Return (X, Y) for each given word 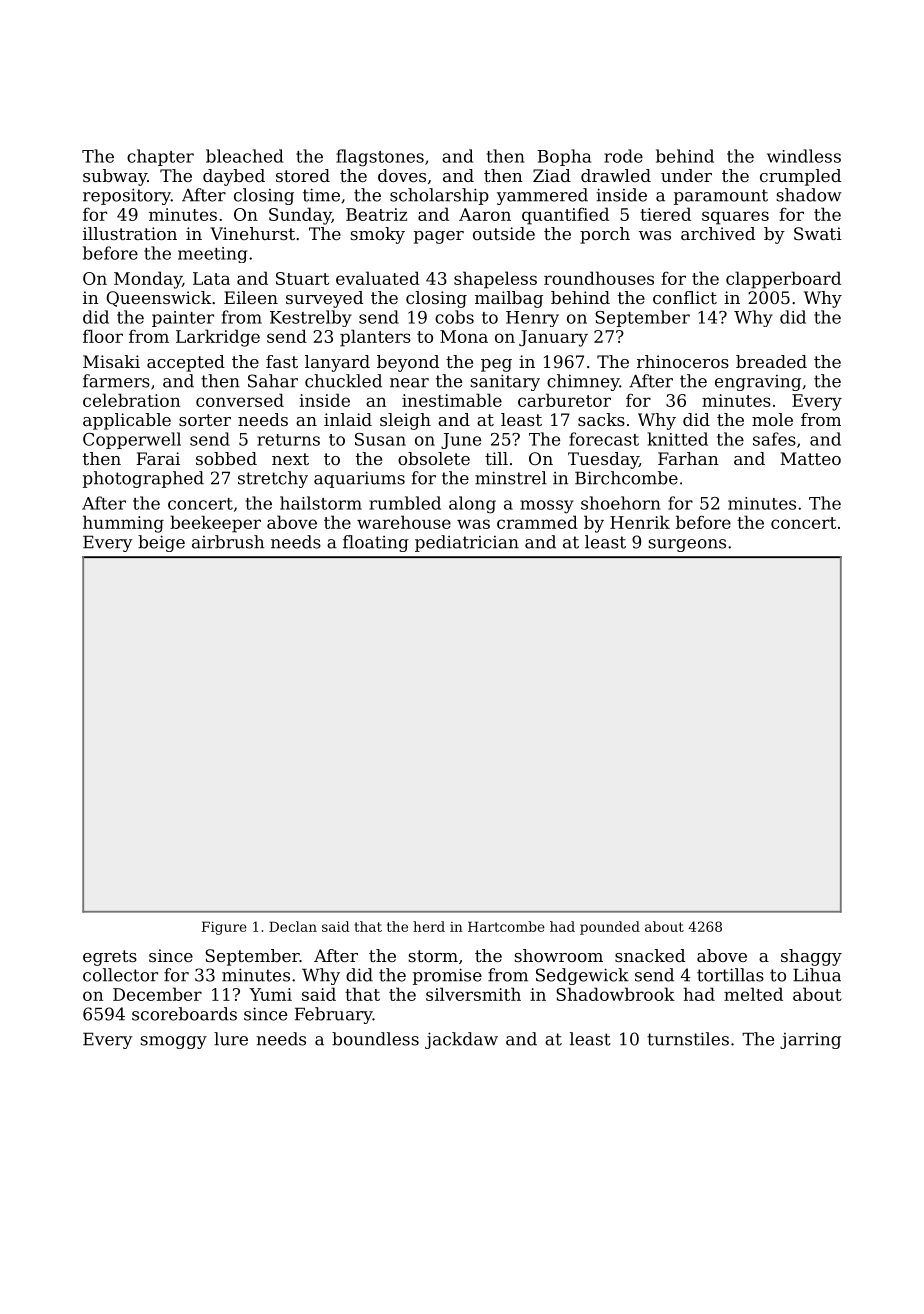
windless (804, 156)
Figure (224, 928)
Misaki (111, 361)
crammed (537, 522)
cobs (454, 317)
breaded (771, 361)
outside (504, 233)
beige (161, 543)
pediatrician (467, 543)
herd (429, 926)
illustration (130, 233)
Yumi (270, 994)
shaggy (811, 957)
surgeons (687, 545)
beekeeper (215, 524)
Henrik (640, 522)
